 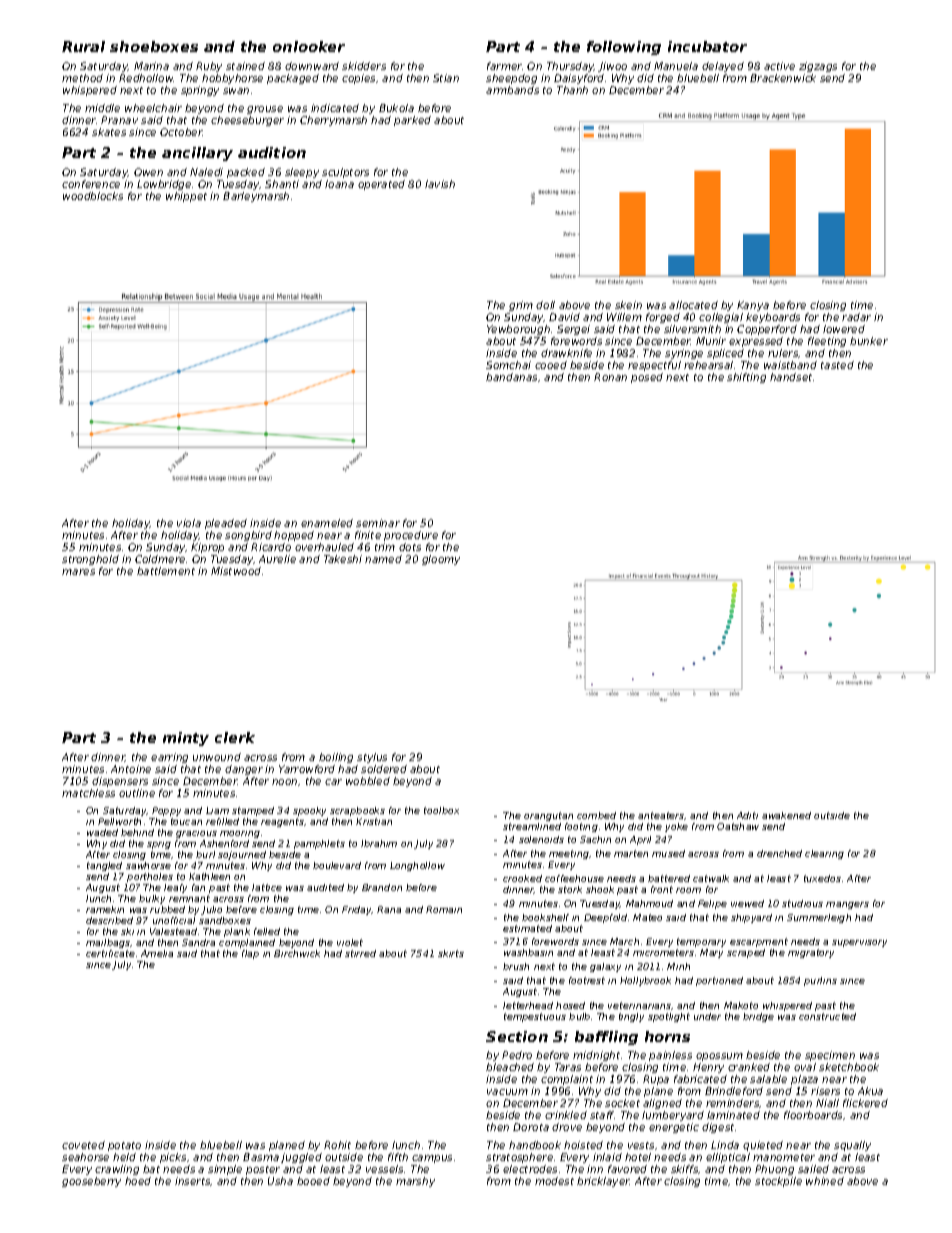 I want to click on bricklayer, so click(x=603, y=1182).
